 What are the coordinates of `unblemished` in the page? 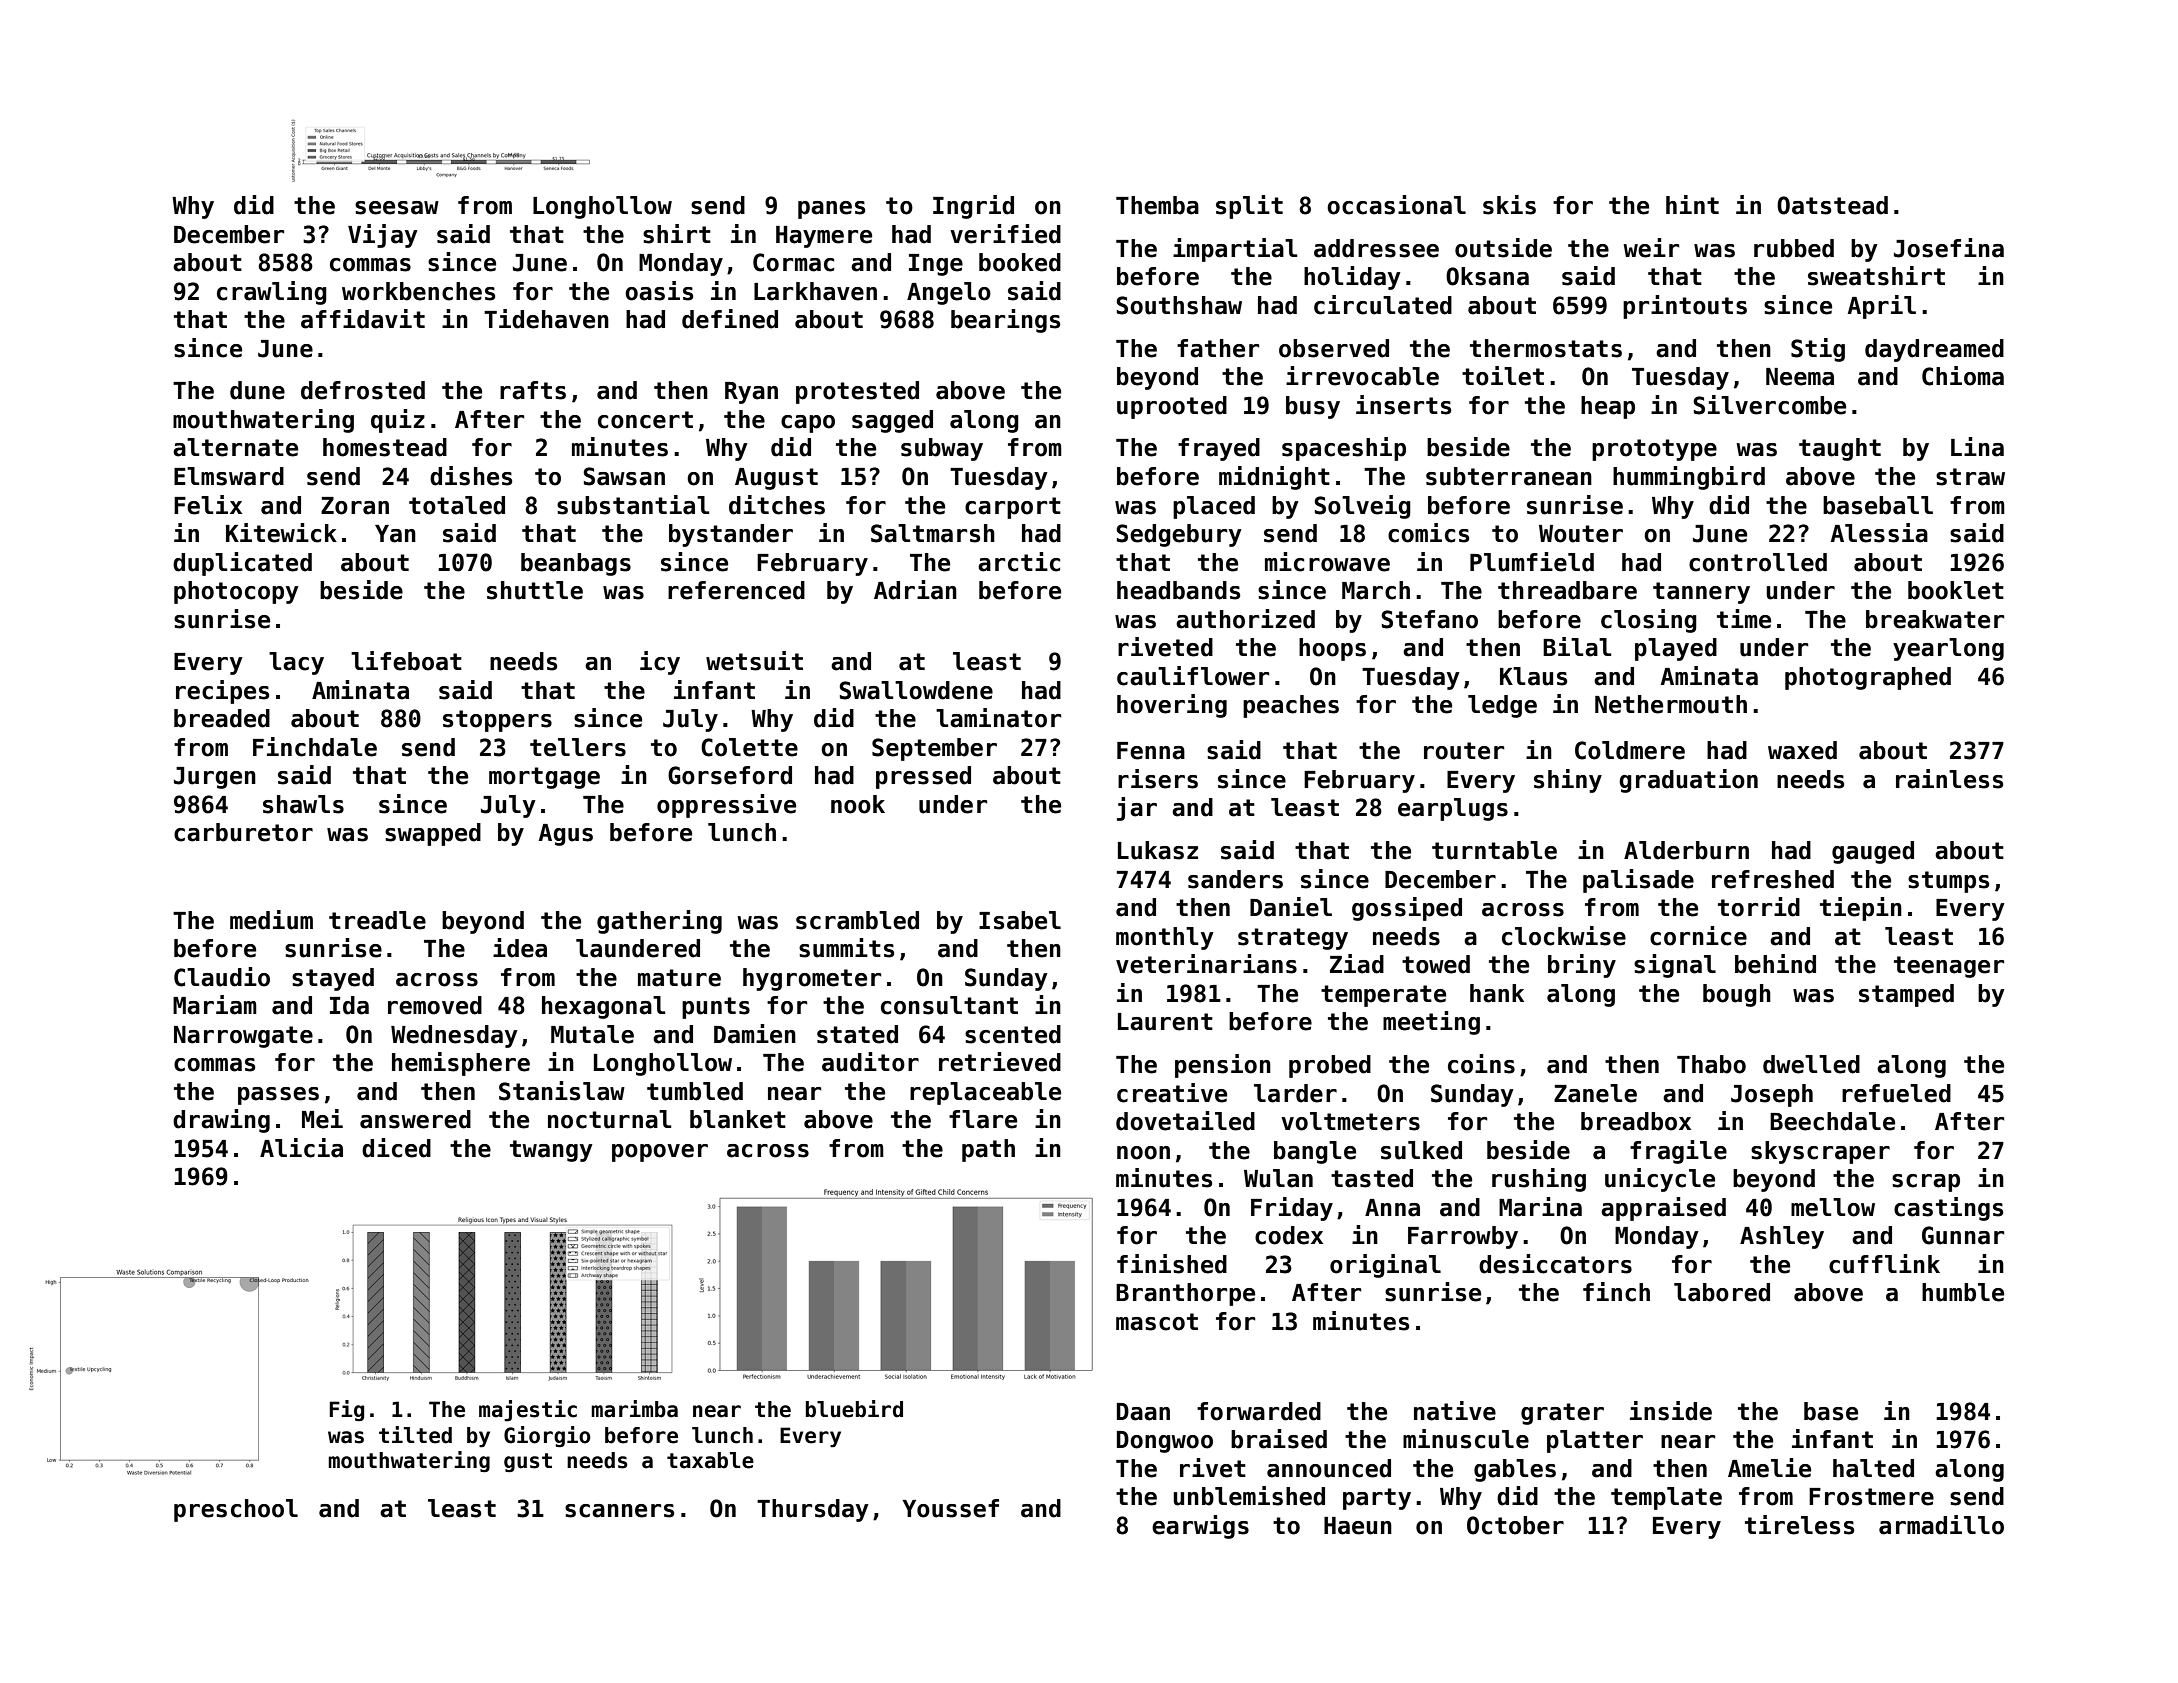 It's located at (1249, 1496).
